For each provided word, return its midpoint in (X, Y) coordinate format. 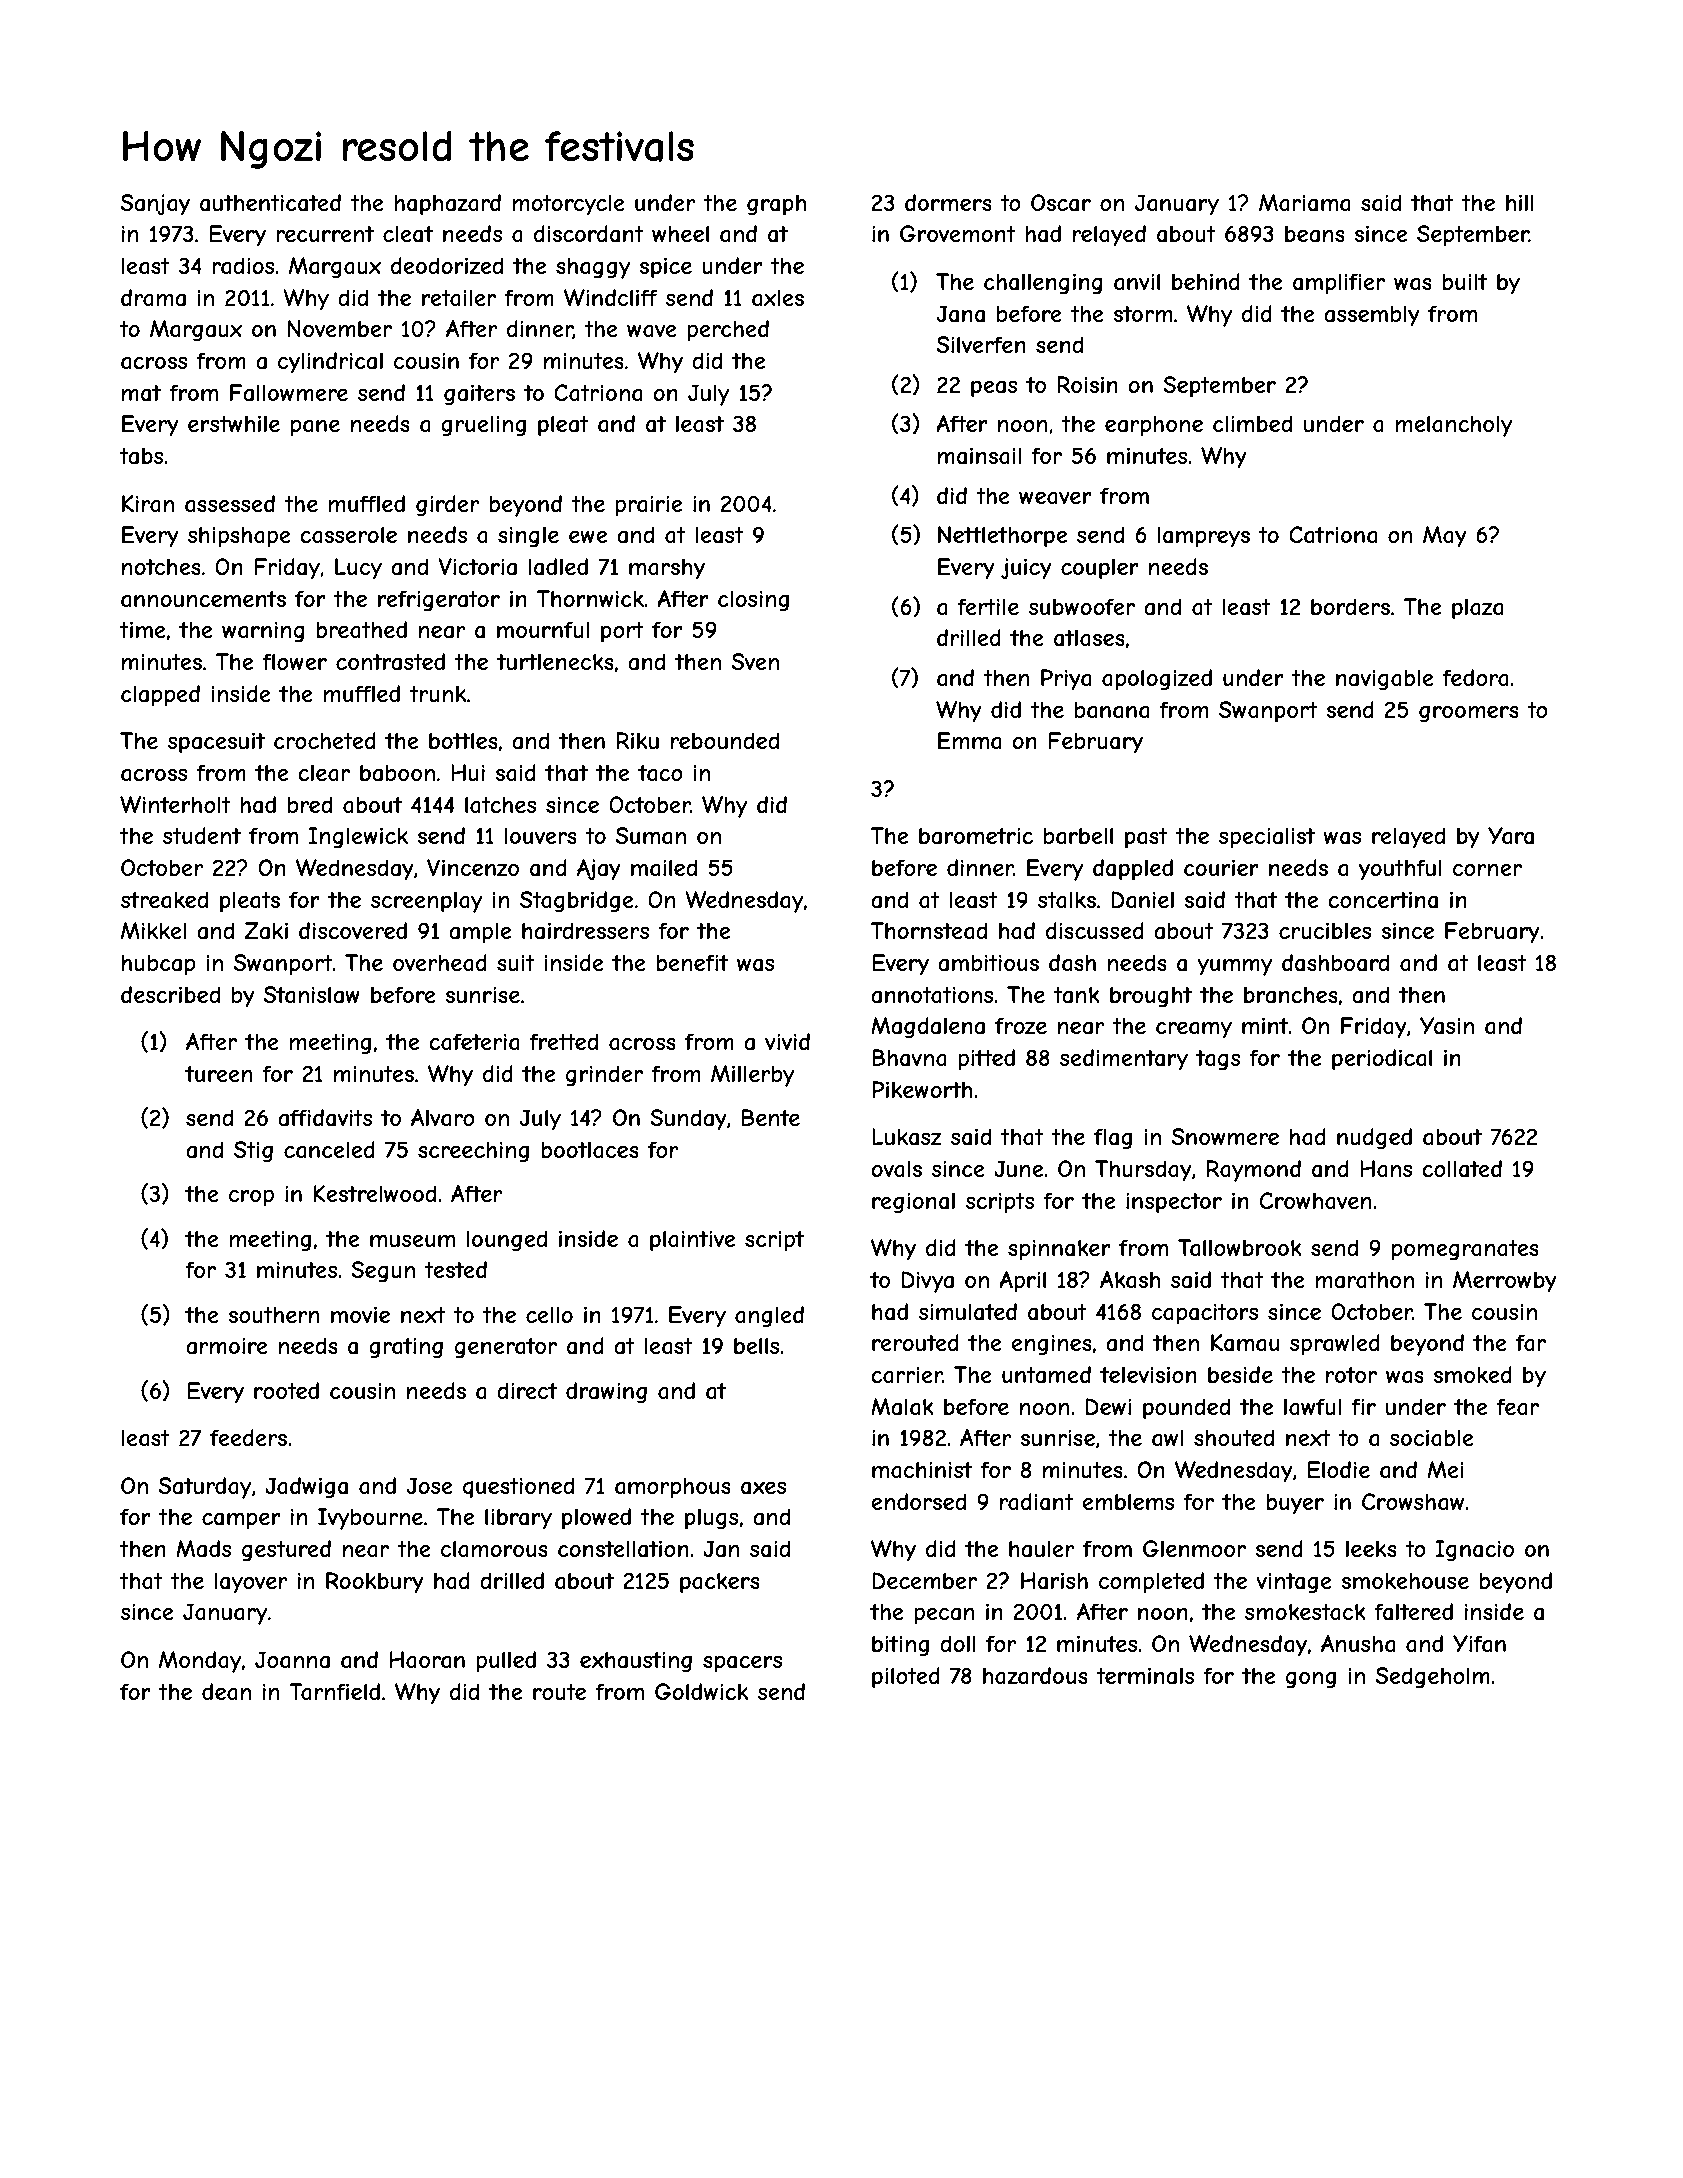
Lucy (358, 569)
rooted (286, 1390)
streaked (164, 900)
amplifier (1339, 284)
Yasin (1447, 1026)
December (924, 1581)
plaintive (692, 1241)
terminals (1145, 1676)
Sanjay (155, 205)
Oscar (1061, 203)
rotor (1351, 1375)
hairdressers (585, 931)
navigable (1385, 680)
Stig (253, 1152)
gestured (286, 1551)
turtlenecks (555, 661)
